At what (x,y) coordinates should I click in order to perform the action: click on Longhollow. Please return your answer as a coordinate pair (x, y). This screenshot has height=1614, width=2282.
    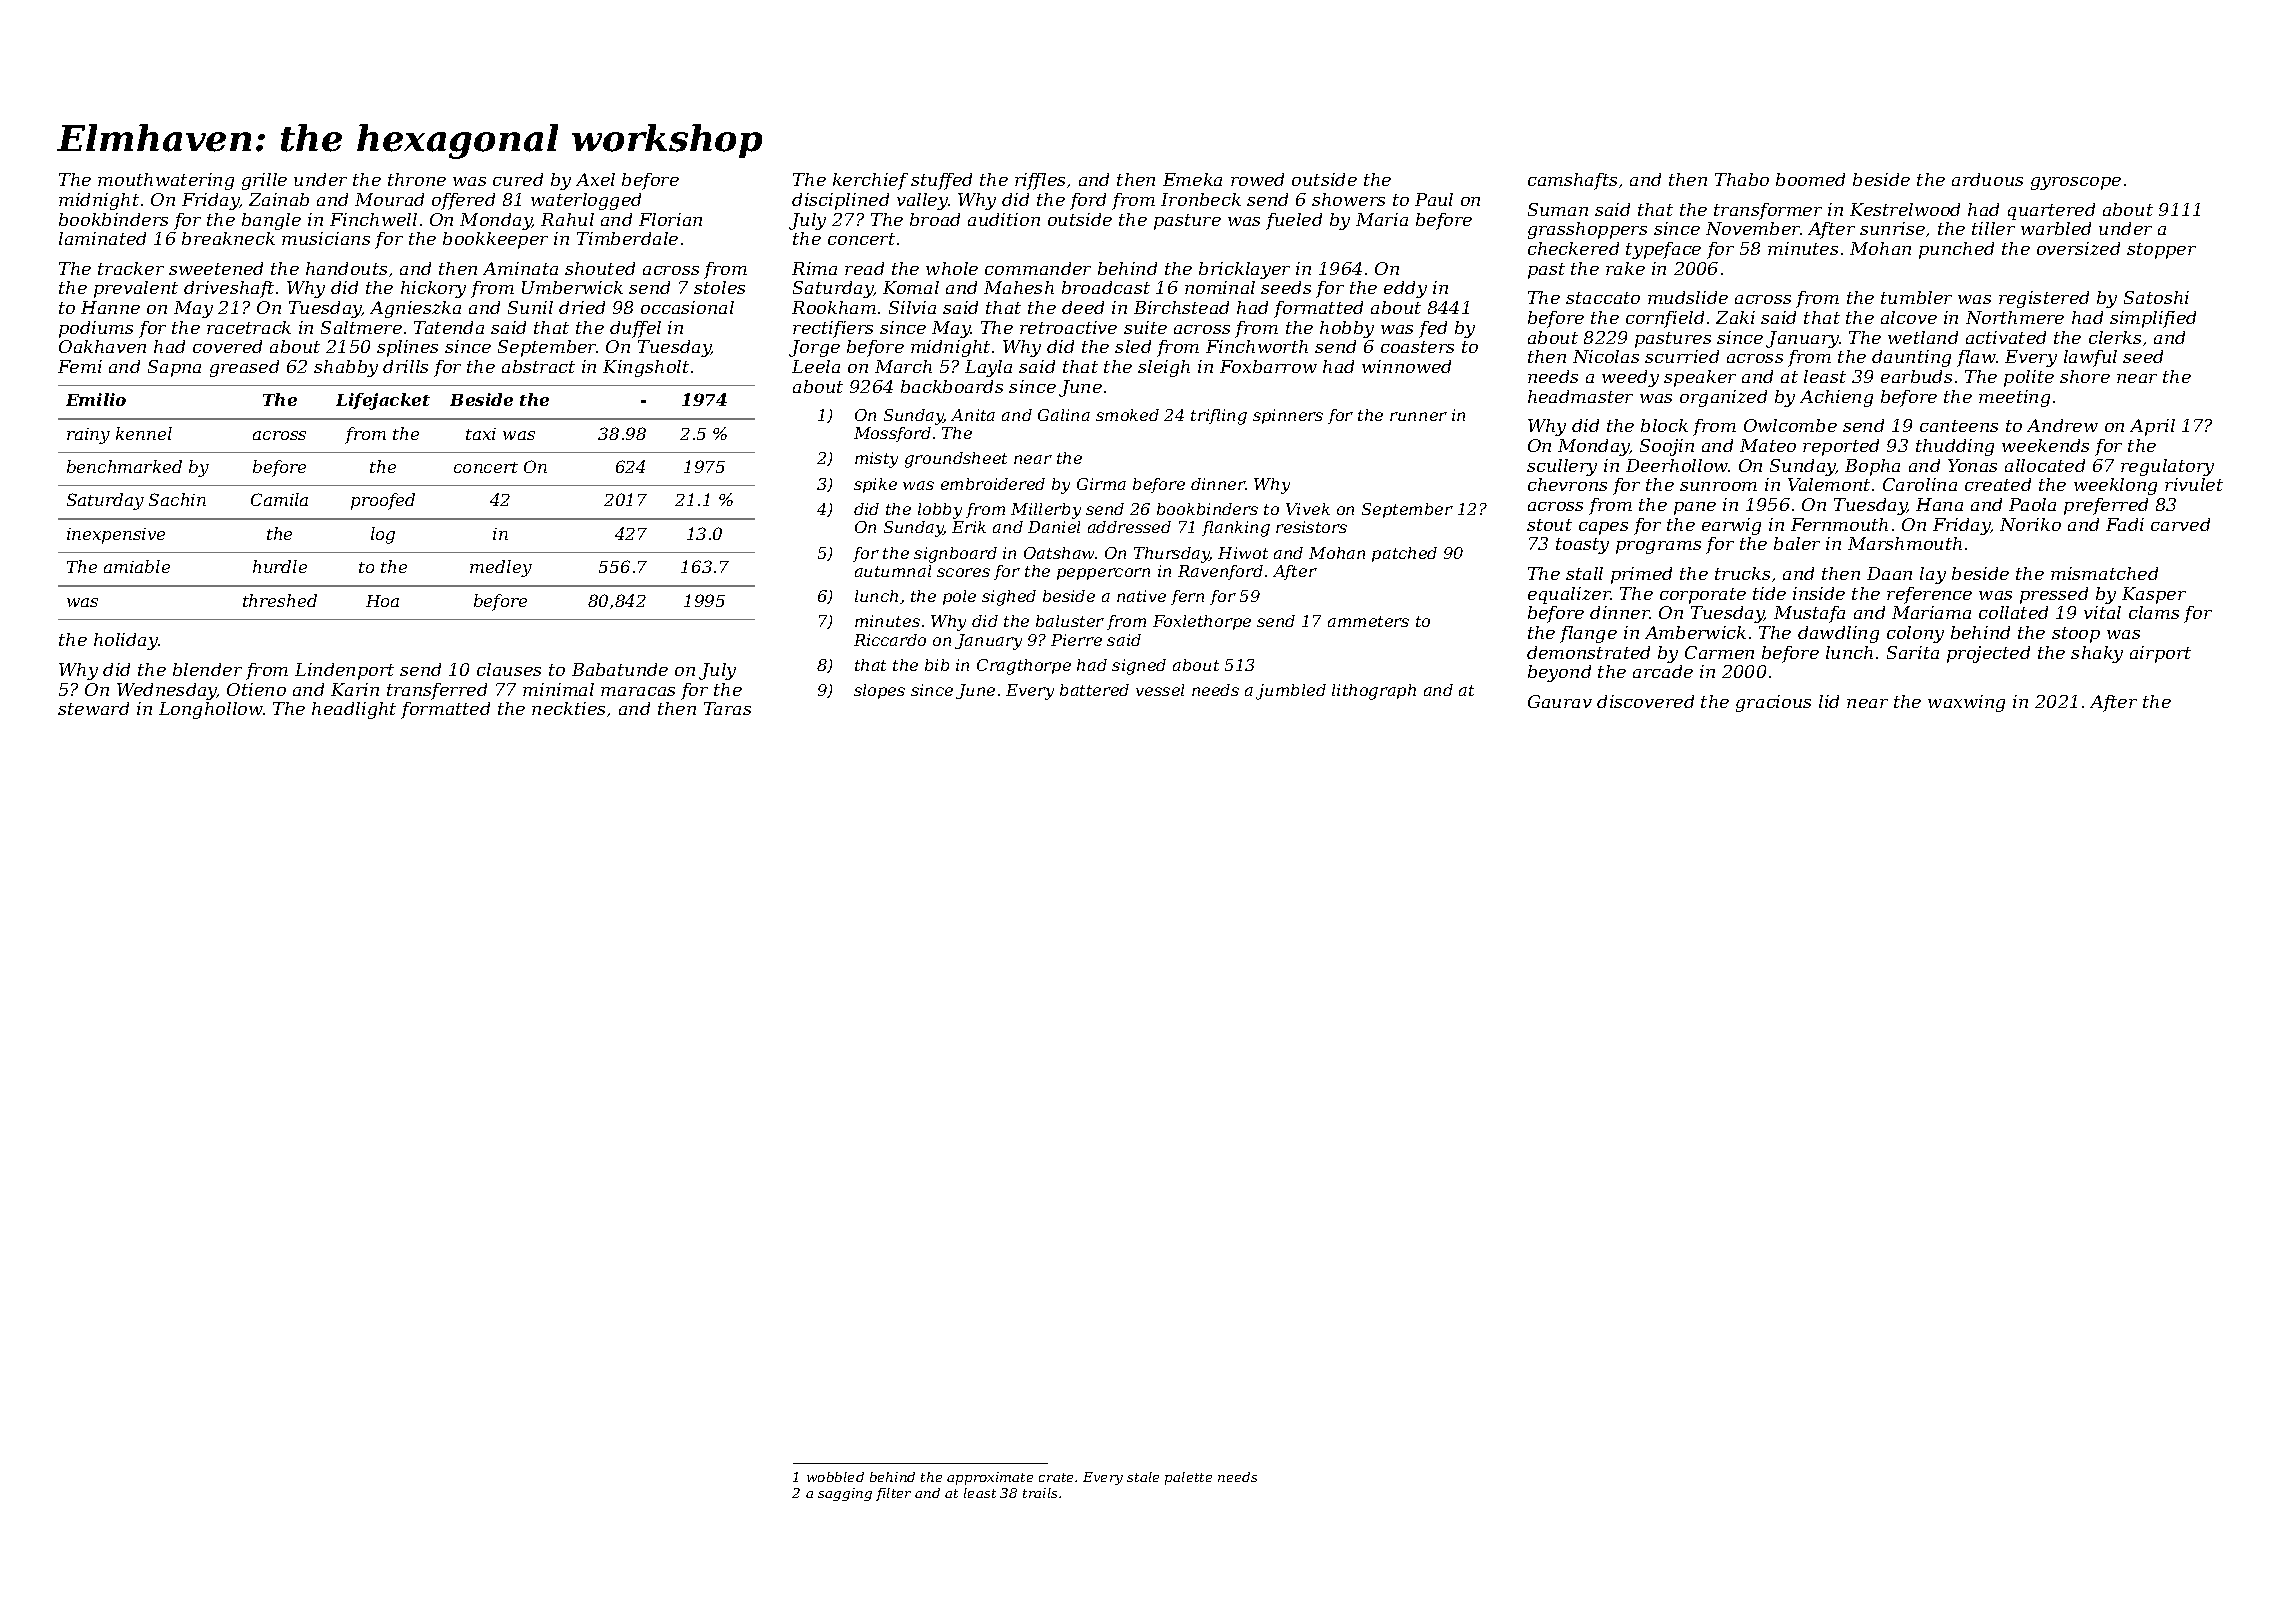
    Looking at the image, I should click on (211, 710).
